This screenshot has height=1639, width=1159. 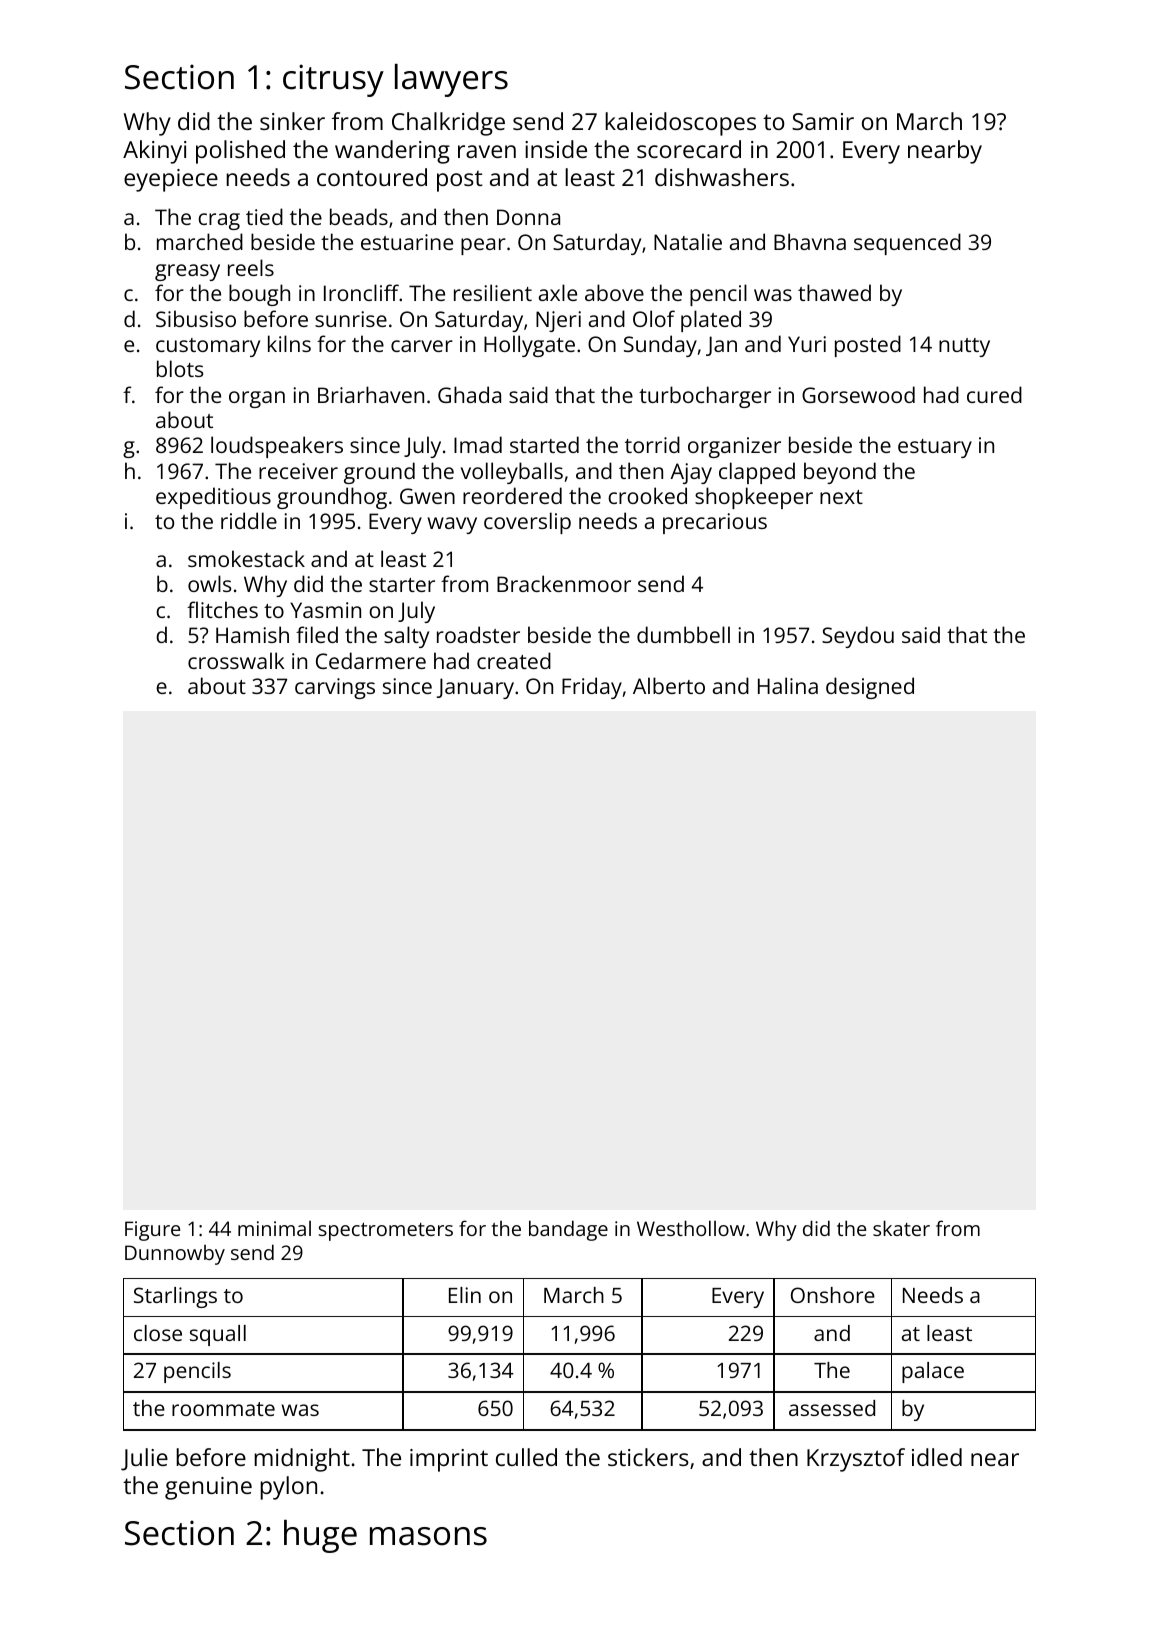 I want to click on Krzysztof, so click(x=856, y=1460).
